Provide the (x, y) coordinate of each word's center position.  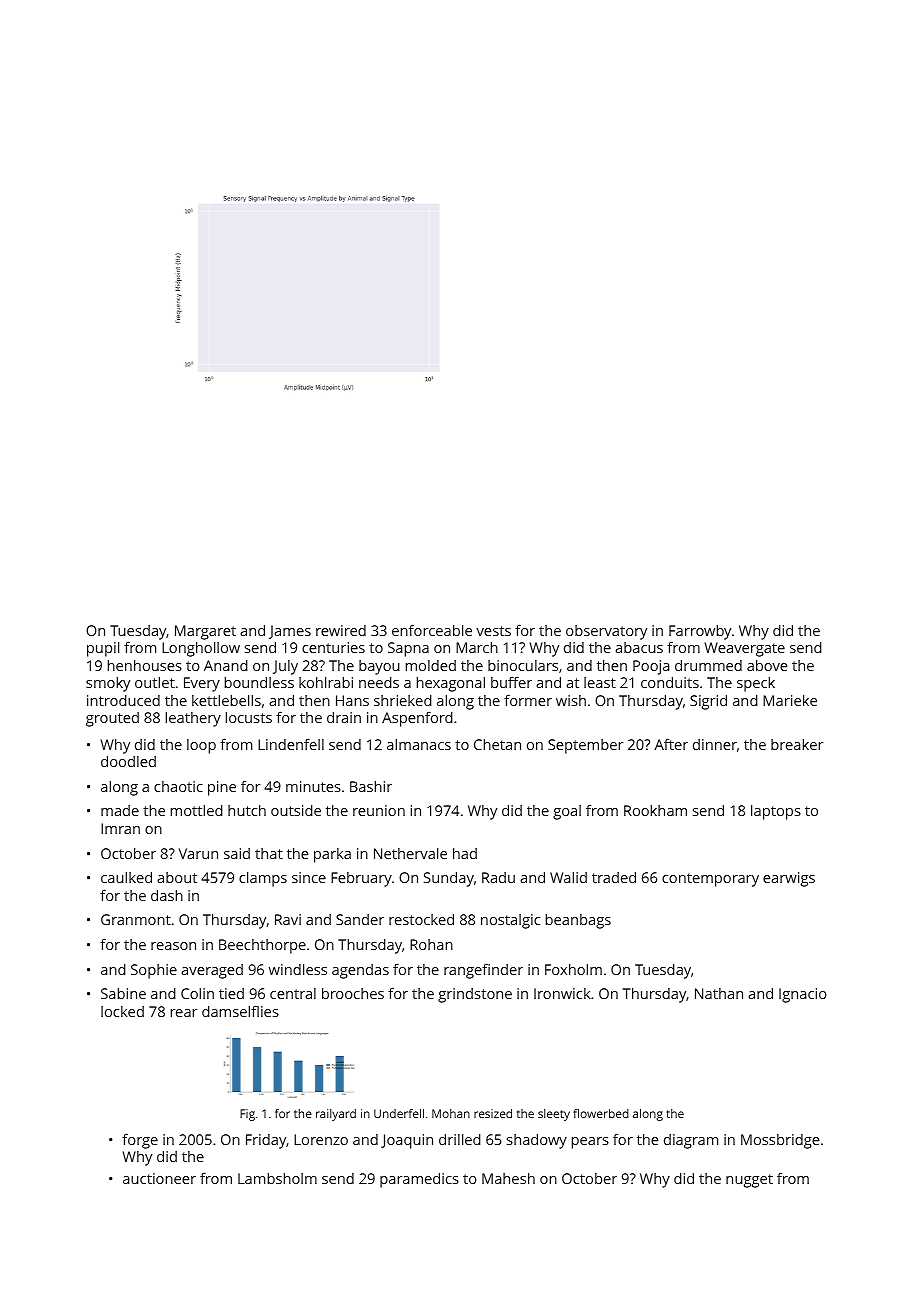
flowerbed (601, 1113)
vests (493, 631)
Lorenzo (321, 1139)
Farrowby (700, 632)
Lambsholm (277, 1178)
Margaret (205, 632)
